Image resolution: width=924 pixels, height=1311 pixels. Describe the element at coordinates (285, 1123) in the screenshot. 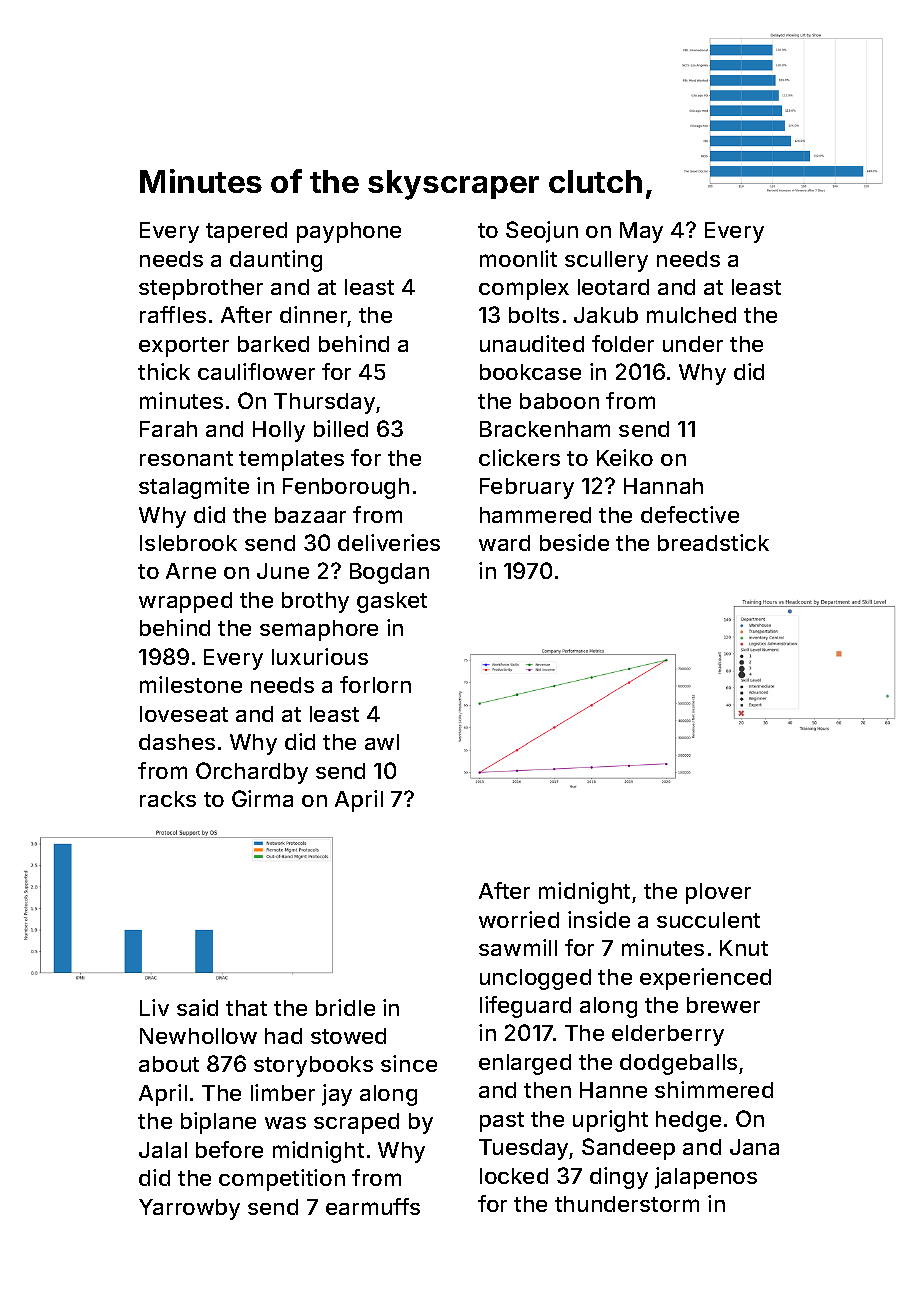

I see `was` at that location.
